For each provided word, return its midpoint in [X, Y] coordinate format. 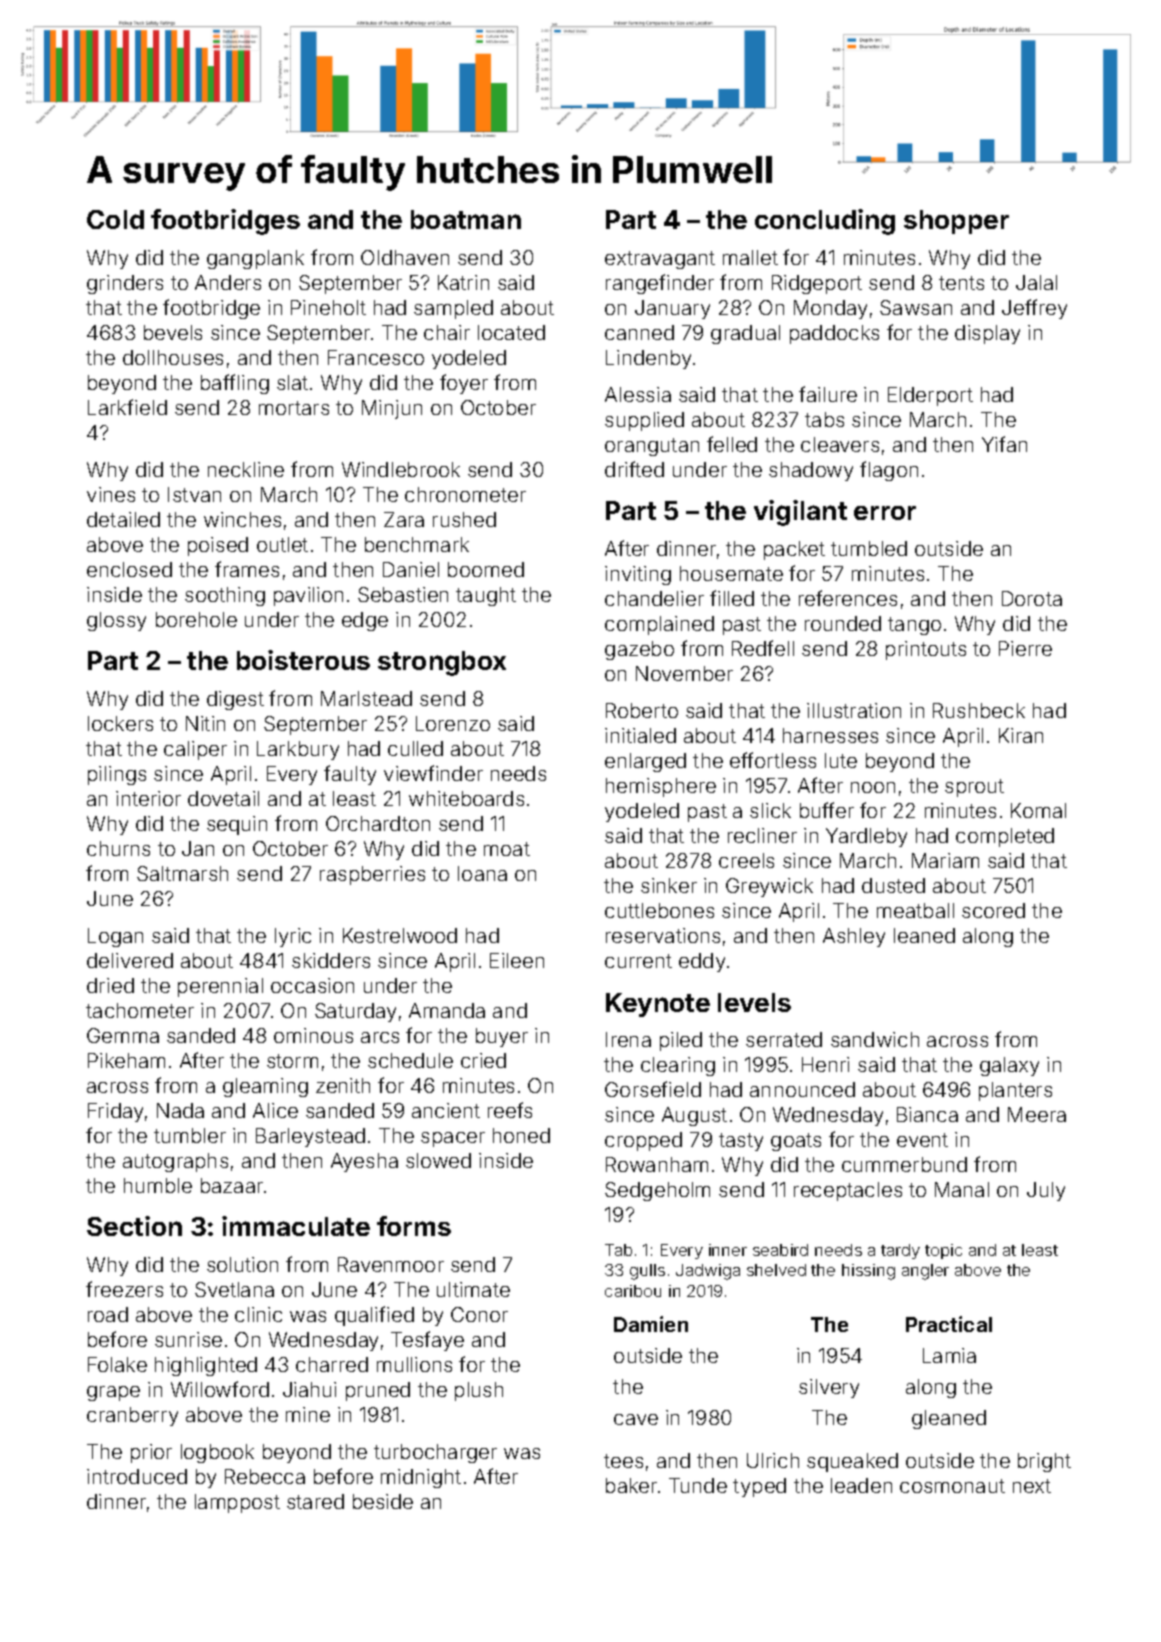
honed [521, 1135]
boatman [466, 219]
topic [943, 1251]
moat [507, 849]
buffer [827, 810]
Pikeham [126, 1060]
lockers [120, 723]
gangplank [255, 259]
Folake [117, 1364]
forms [414, 1226]
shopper [956, 222]
